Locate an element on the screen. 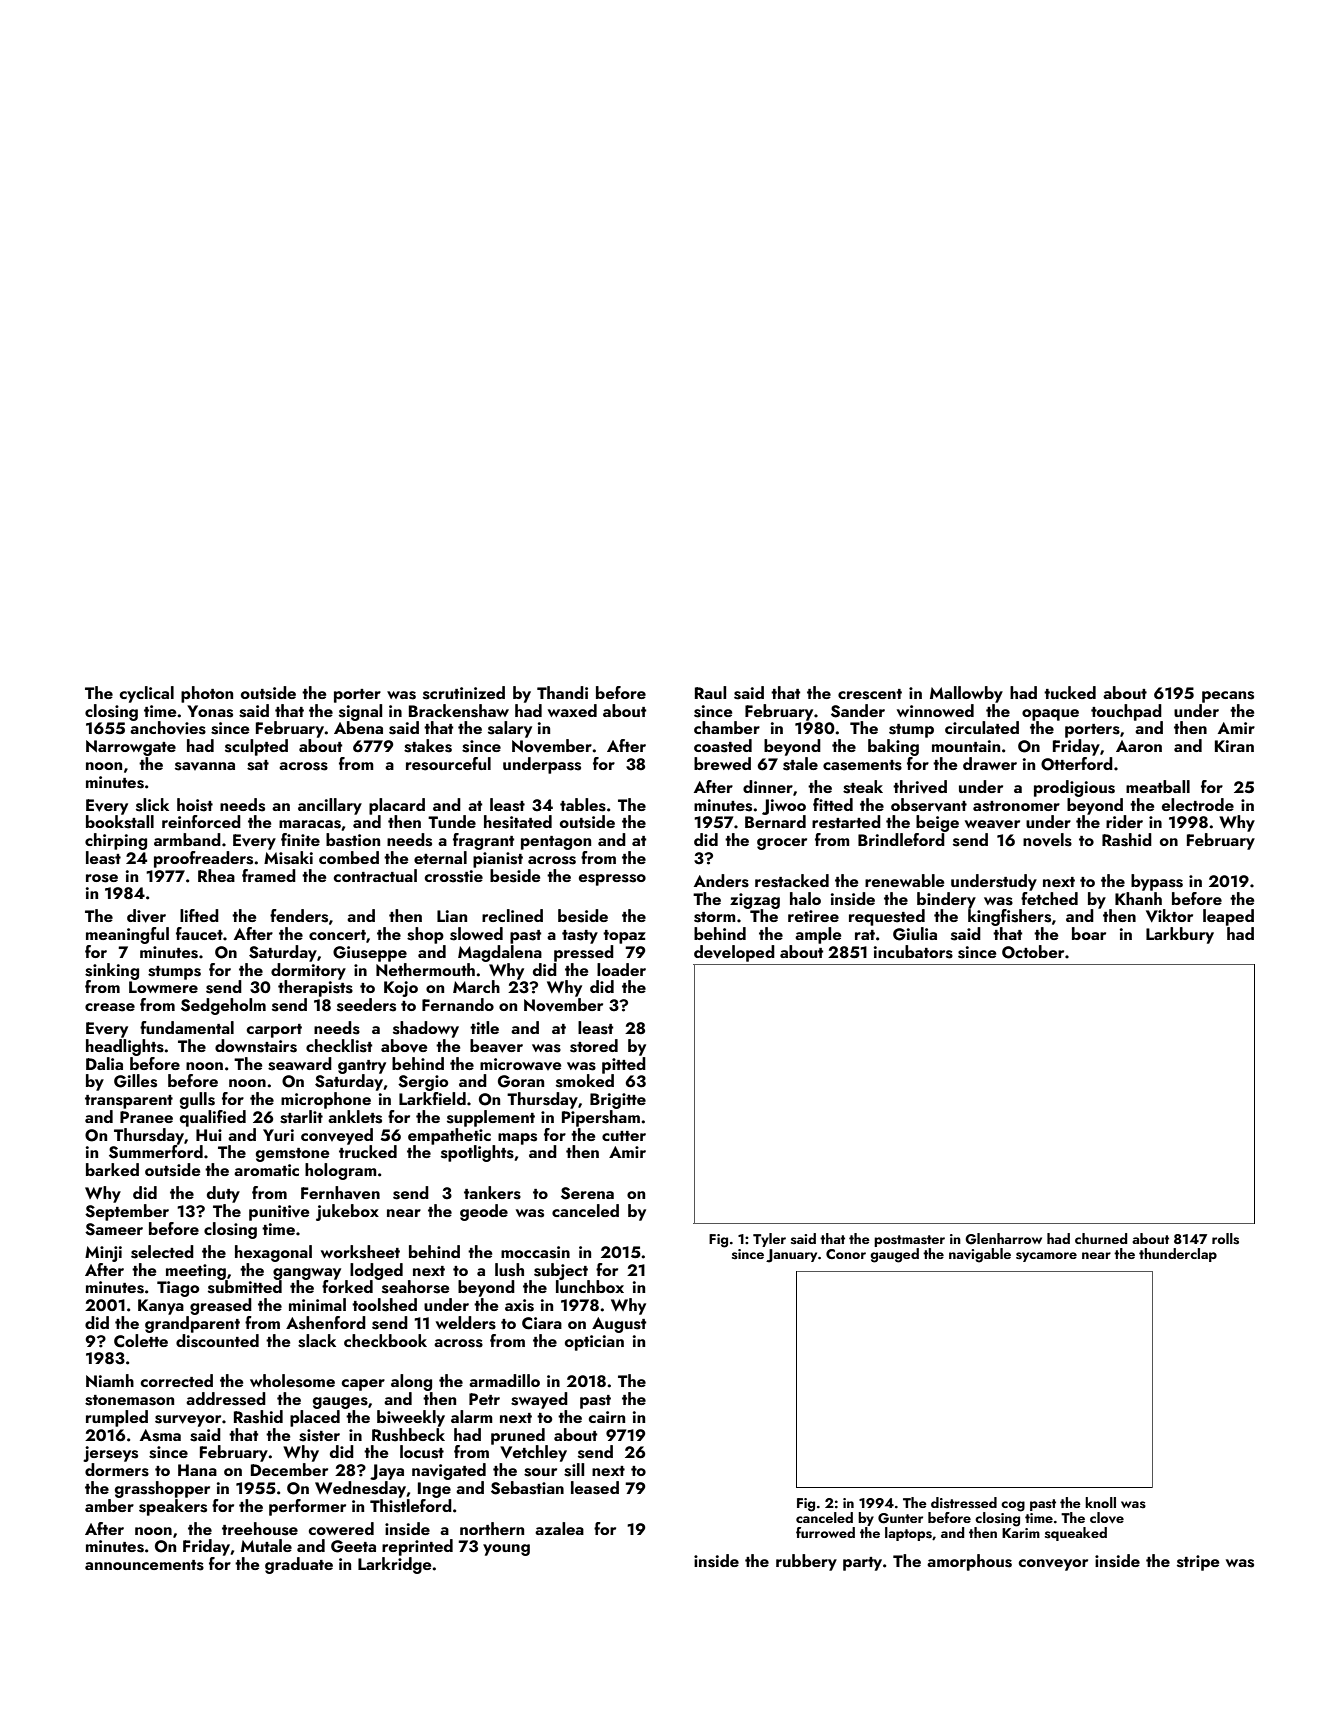  Lowmere is located at coordinates (163, 987).
